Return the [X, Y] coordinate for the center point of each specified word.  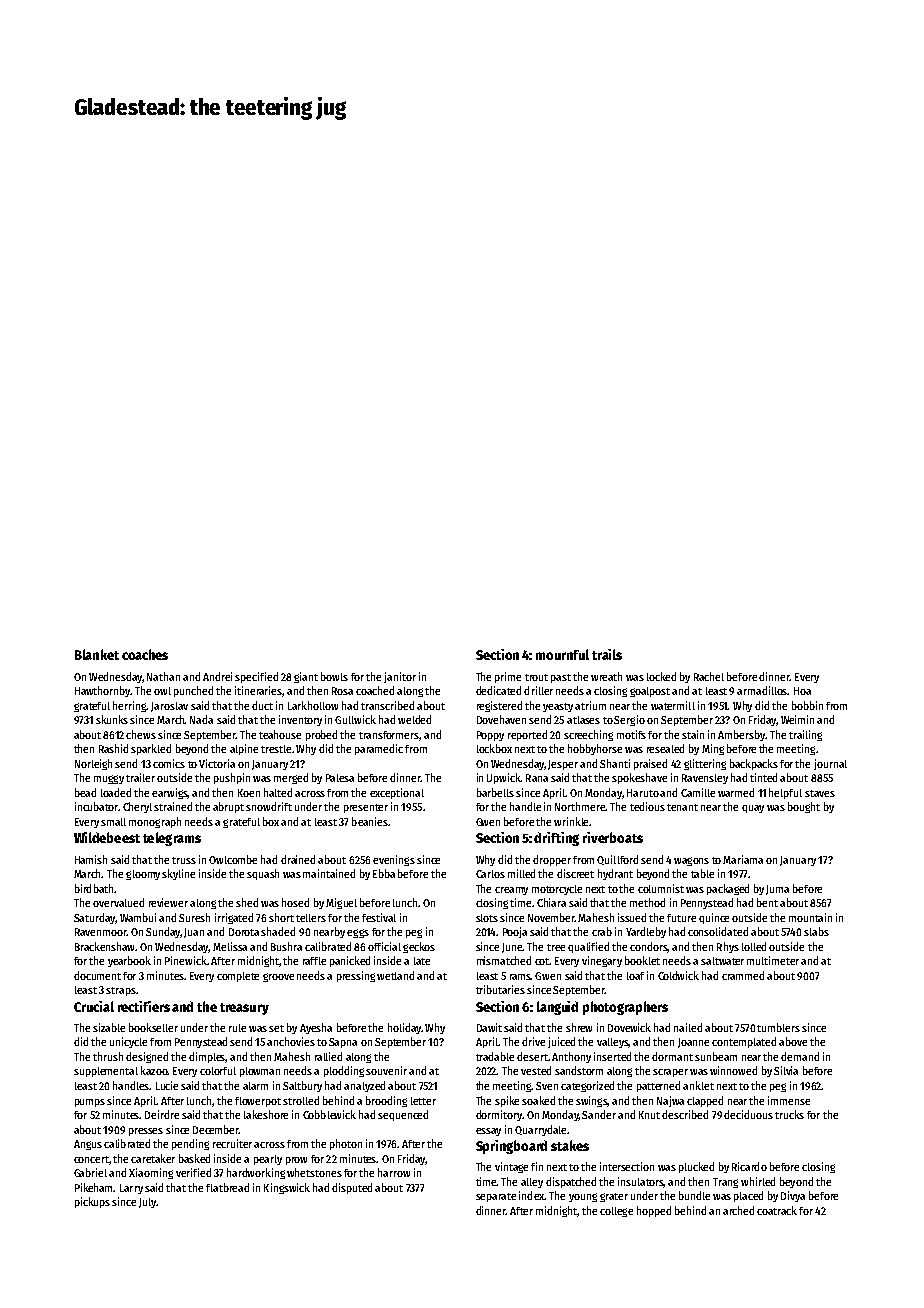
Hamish [91, 859]
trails [607, 654]
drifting [556, 839]
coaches [145, 654]
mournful [562, 654]
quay [753, 809]
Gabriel [90, 1172]
